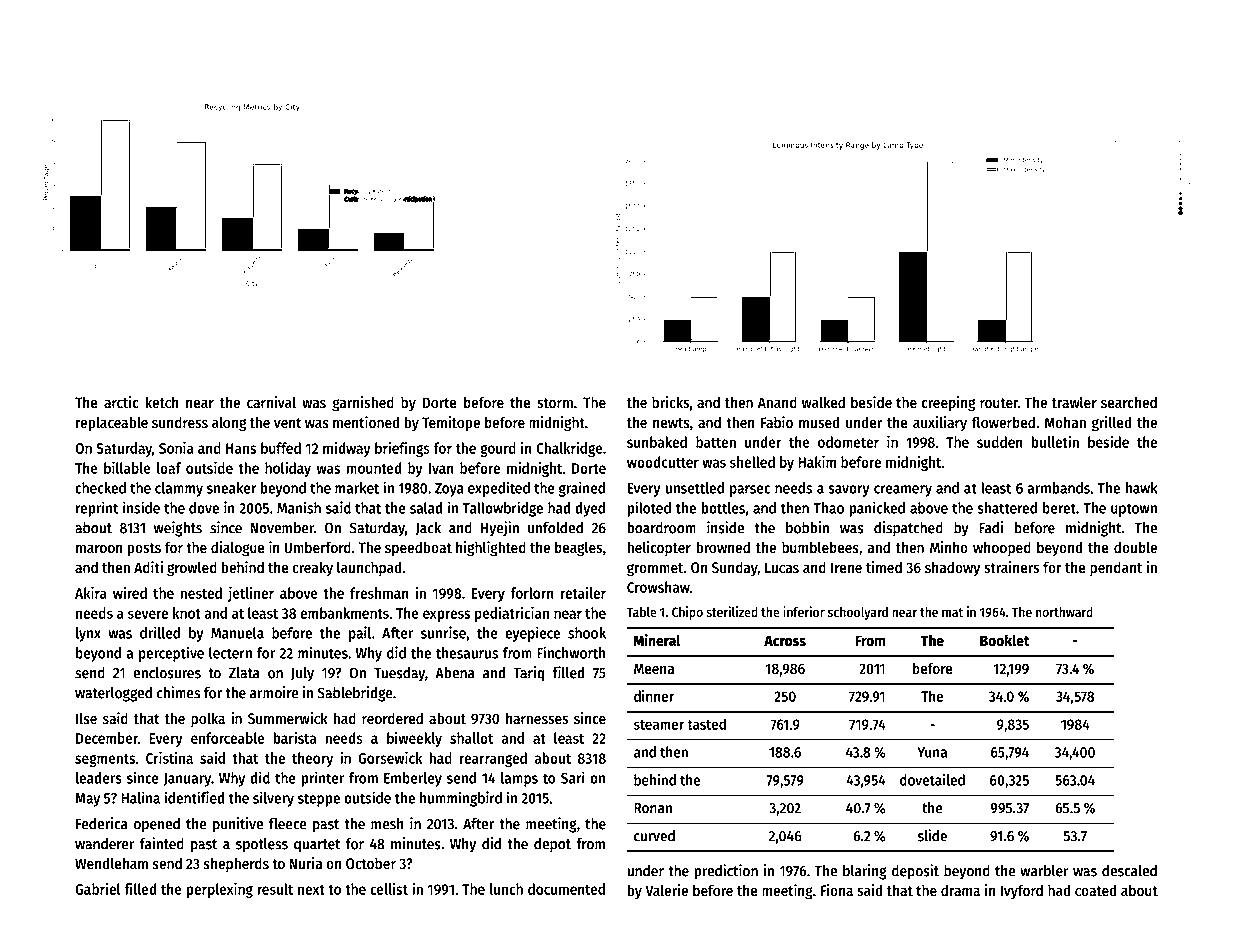  What do you see at coordinates (111, 863) in the page?
I see `Wendleham` at bounding box center [111, 863].
